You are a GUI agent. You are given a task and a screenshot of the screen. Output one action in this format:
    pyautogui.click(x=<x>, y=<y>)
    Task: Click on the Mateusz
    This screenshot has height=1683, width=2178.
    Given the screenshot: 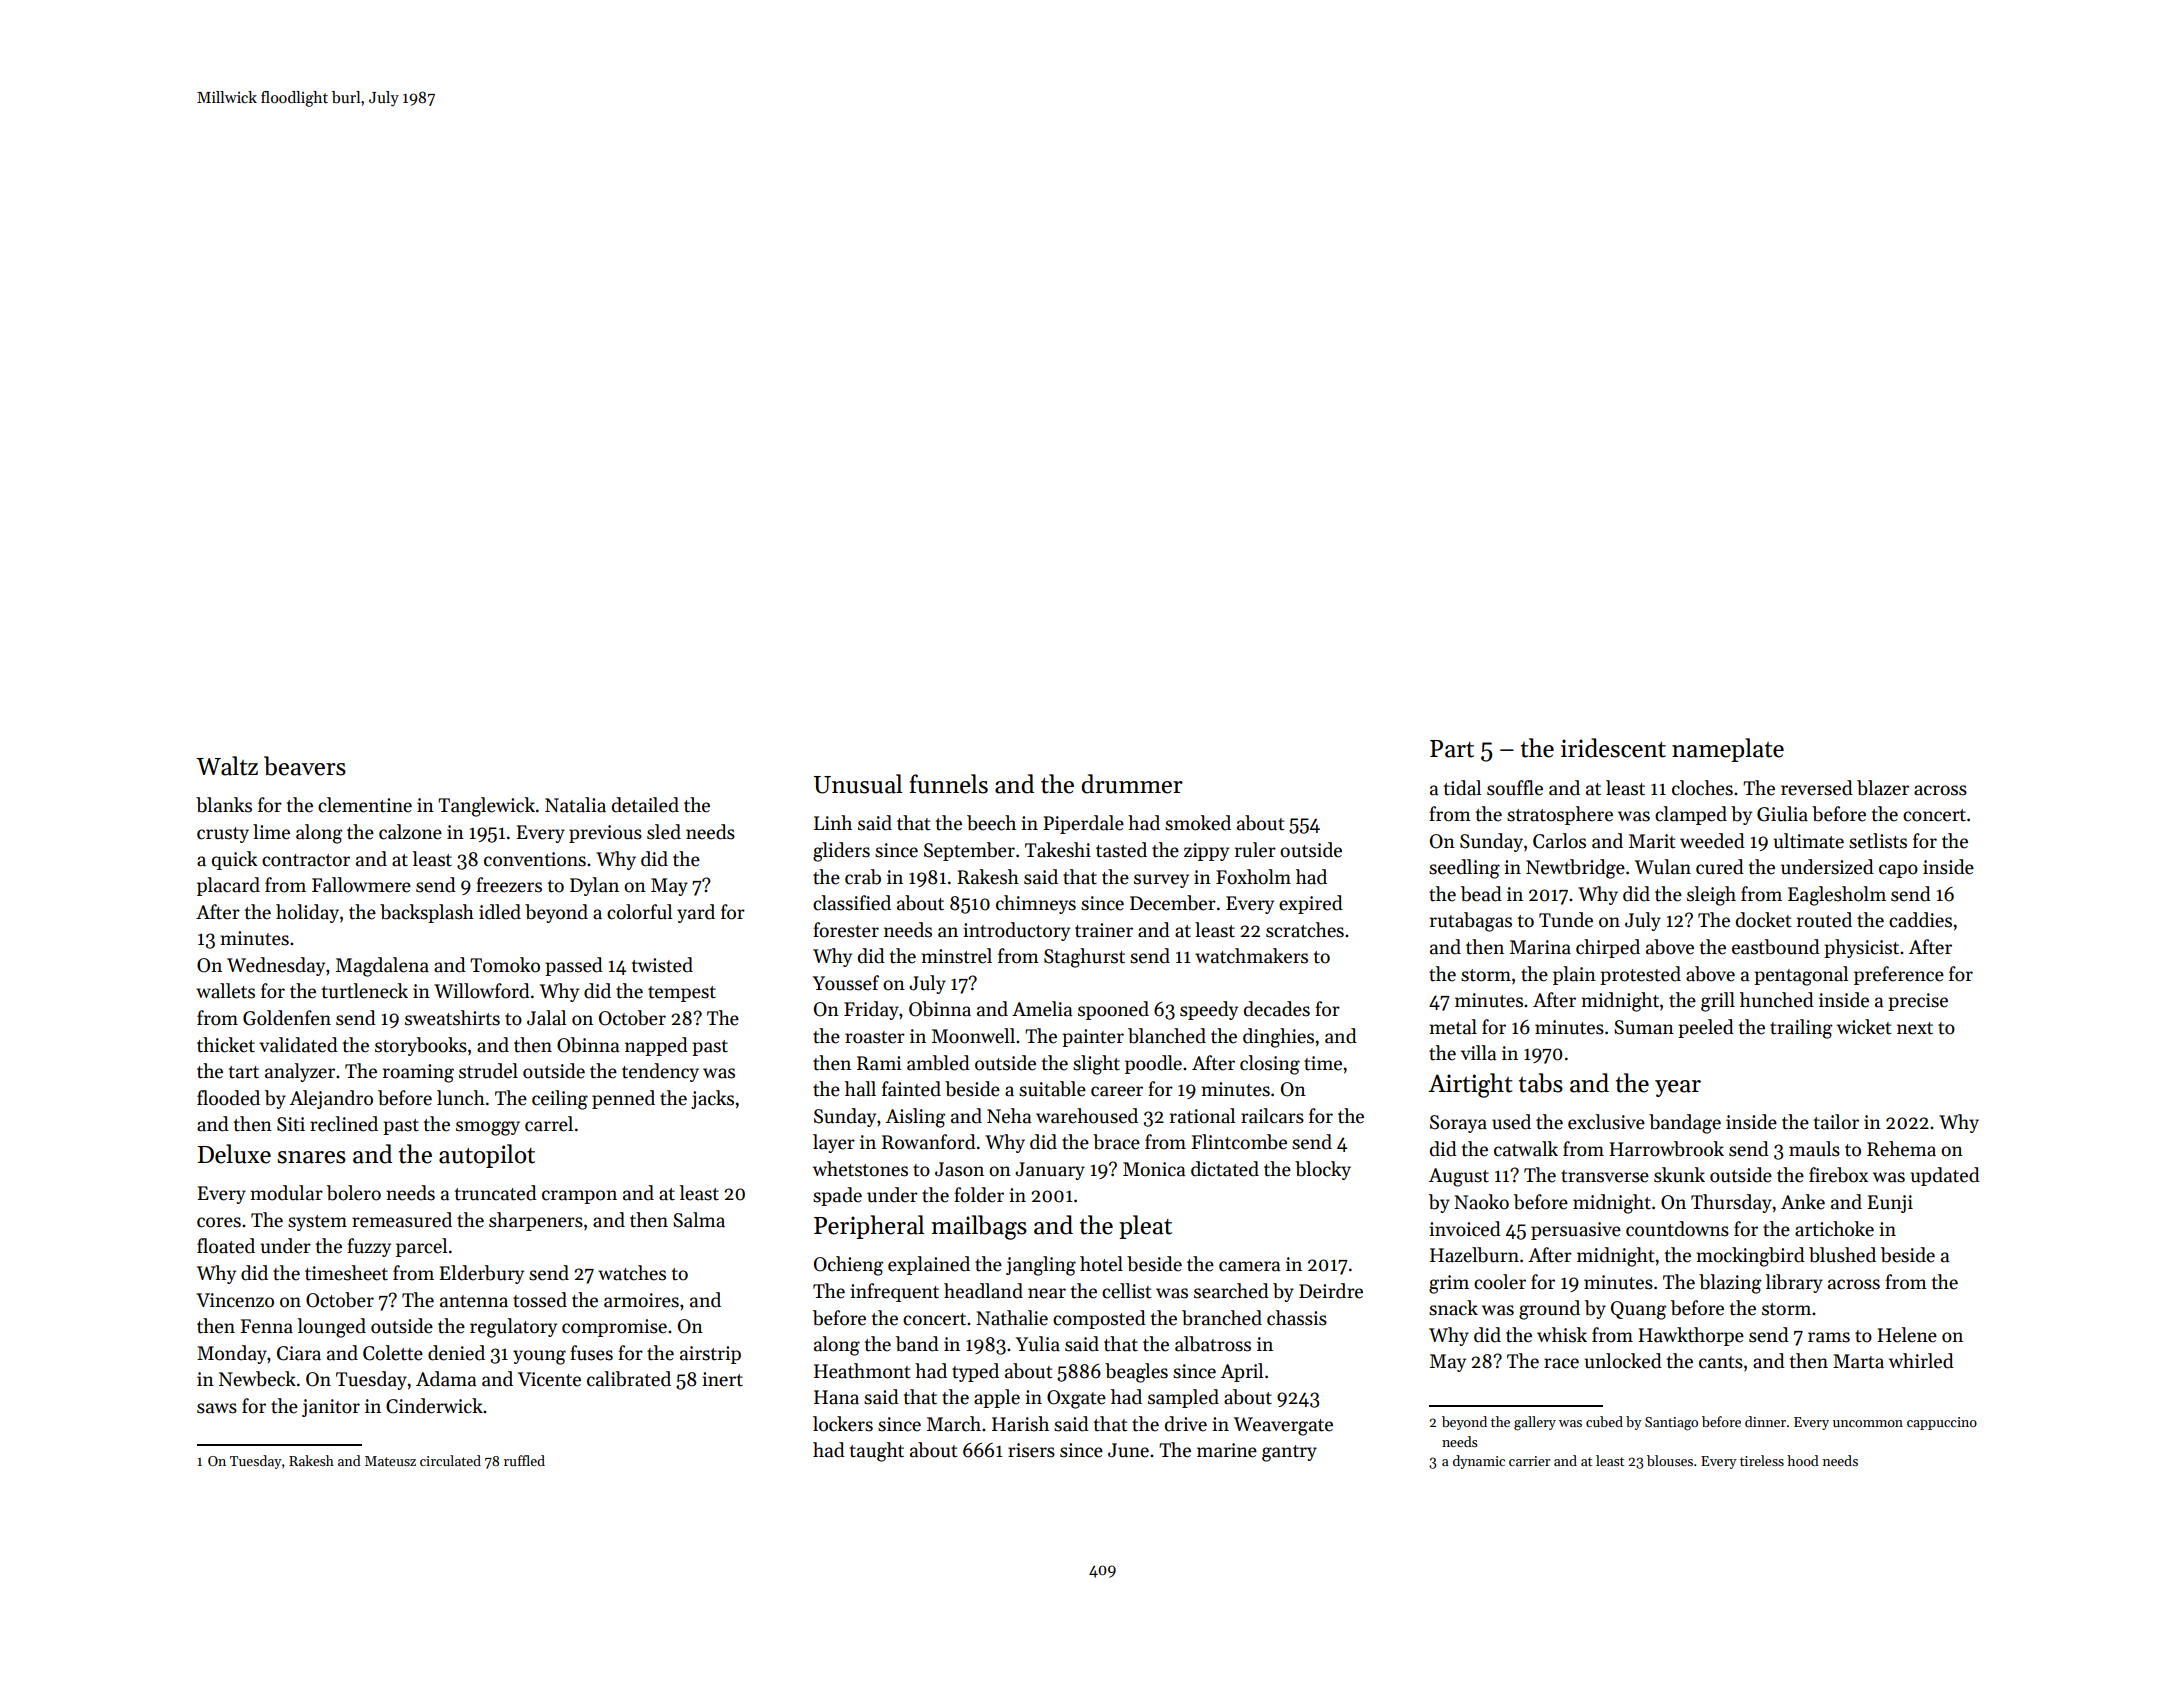 What is the action you would take?
    pyautogui.click(x=390, y=1461)
